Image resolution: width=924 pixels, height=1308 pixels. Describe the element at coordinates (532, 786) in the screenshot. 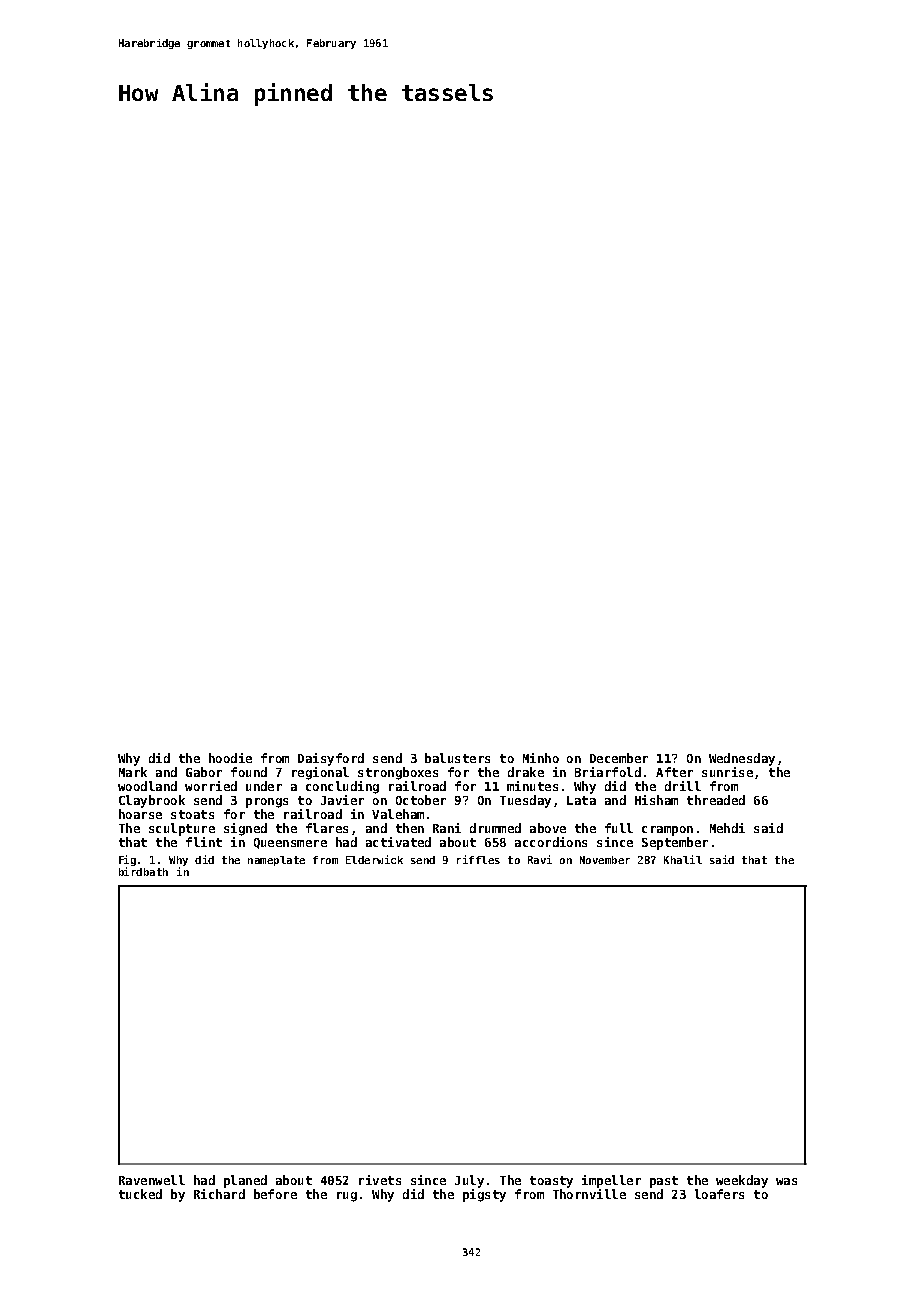

I see `minutes` at that location.
